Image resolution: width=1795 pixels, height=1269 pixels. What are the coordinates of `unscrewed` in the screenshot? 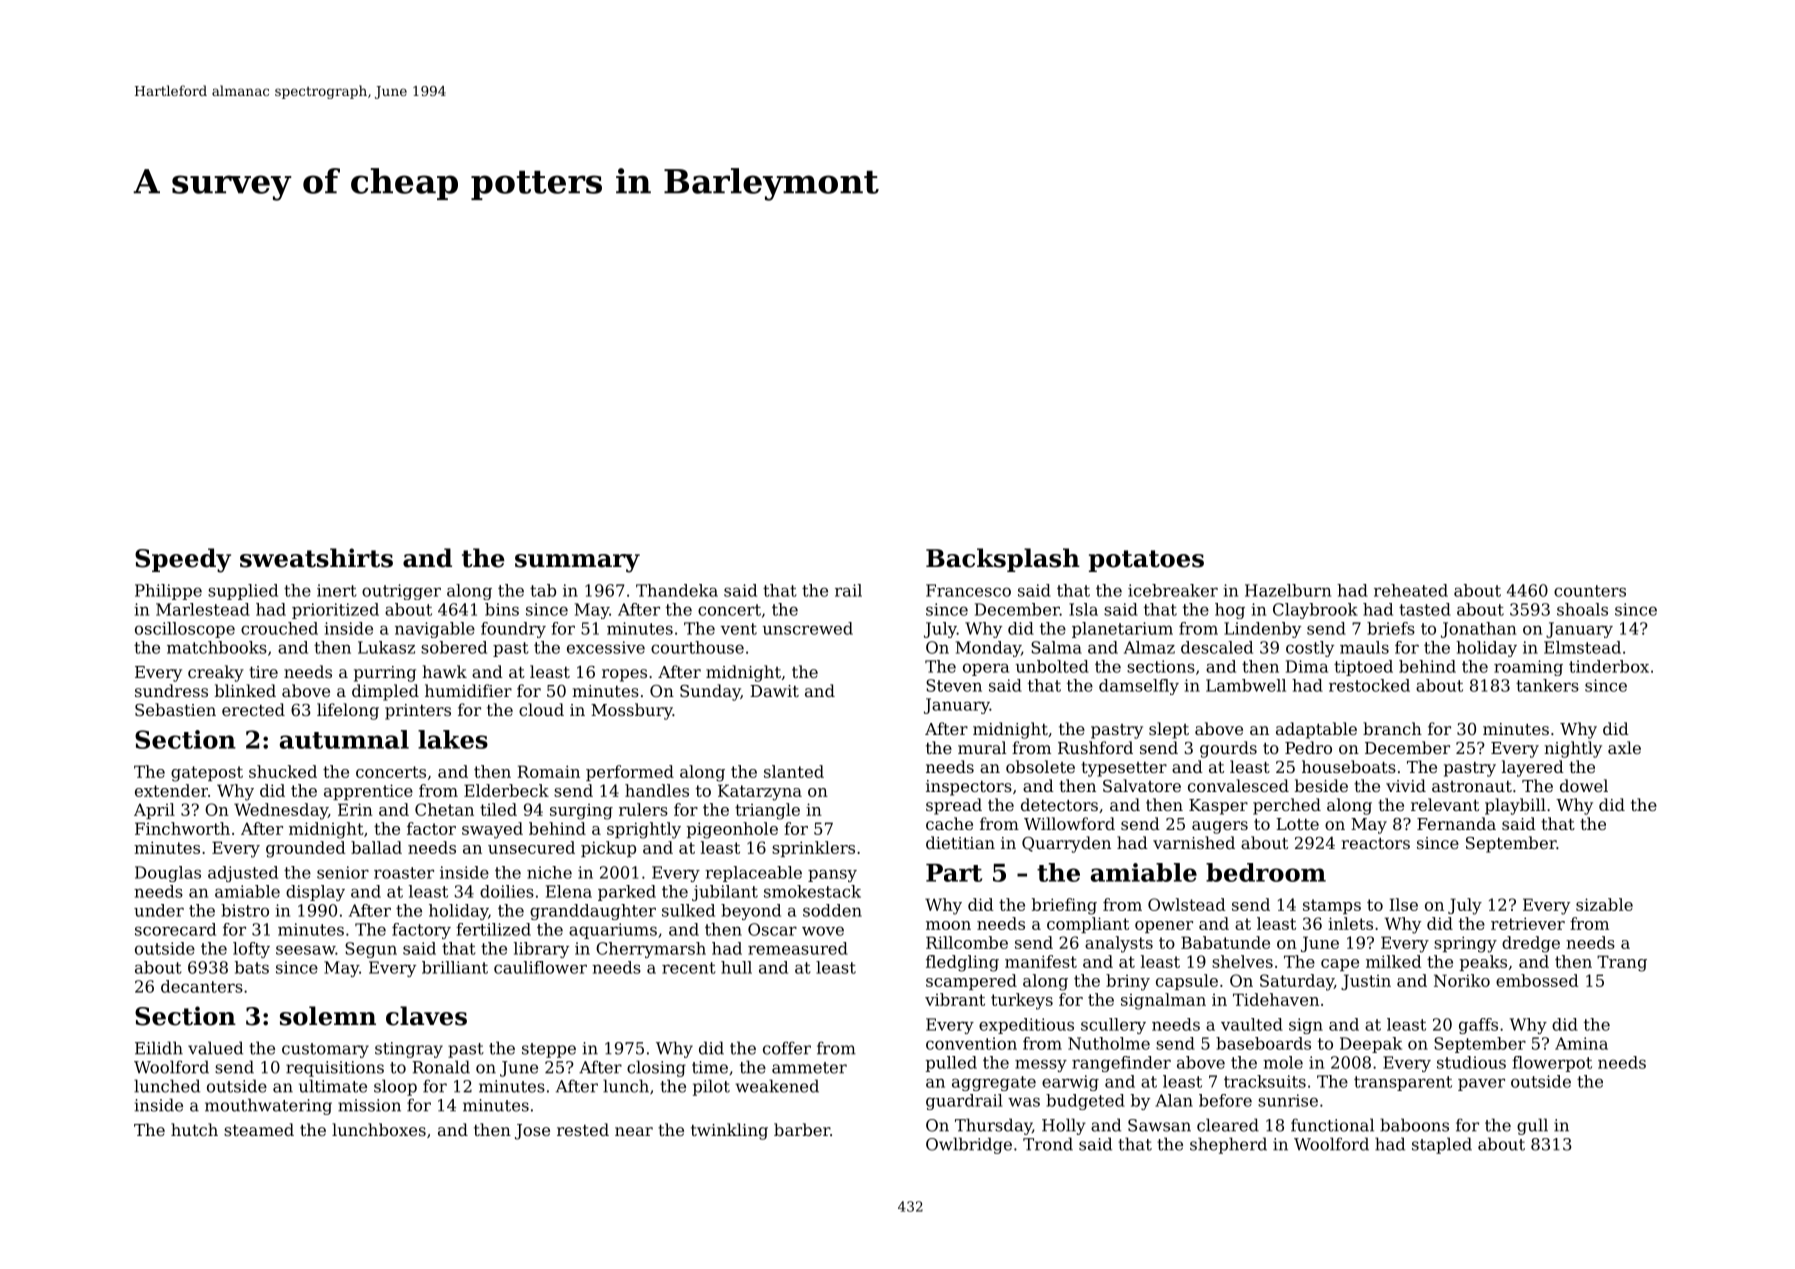 It's located at (808, 628).
